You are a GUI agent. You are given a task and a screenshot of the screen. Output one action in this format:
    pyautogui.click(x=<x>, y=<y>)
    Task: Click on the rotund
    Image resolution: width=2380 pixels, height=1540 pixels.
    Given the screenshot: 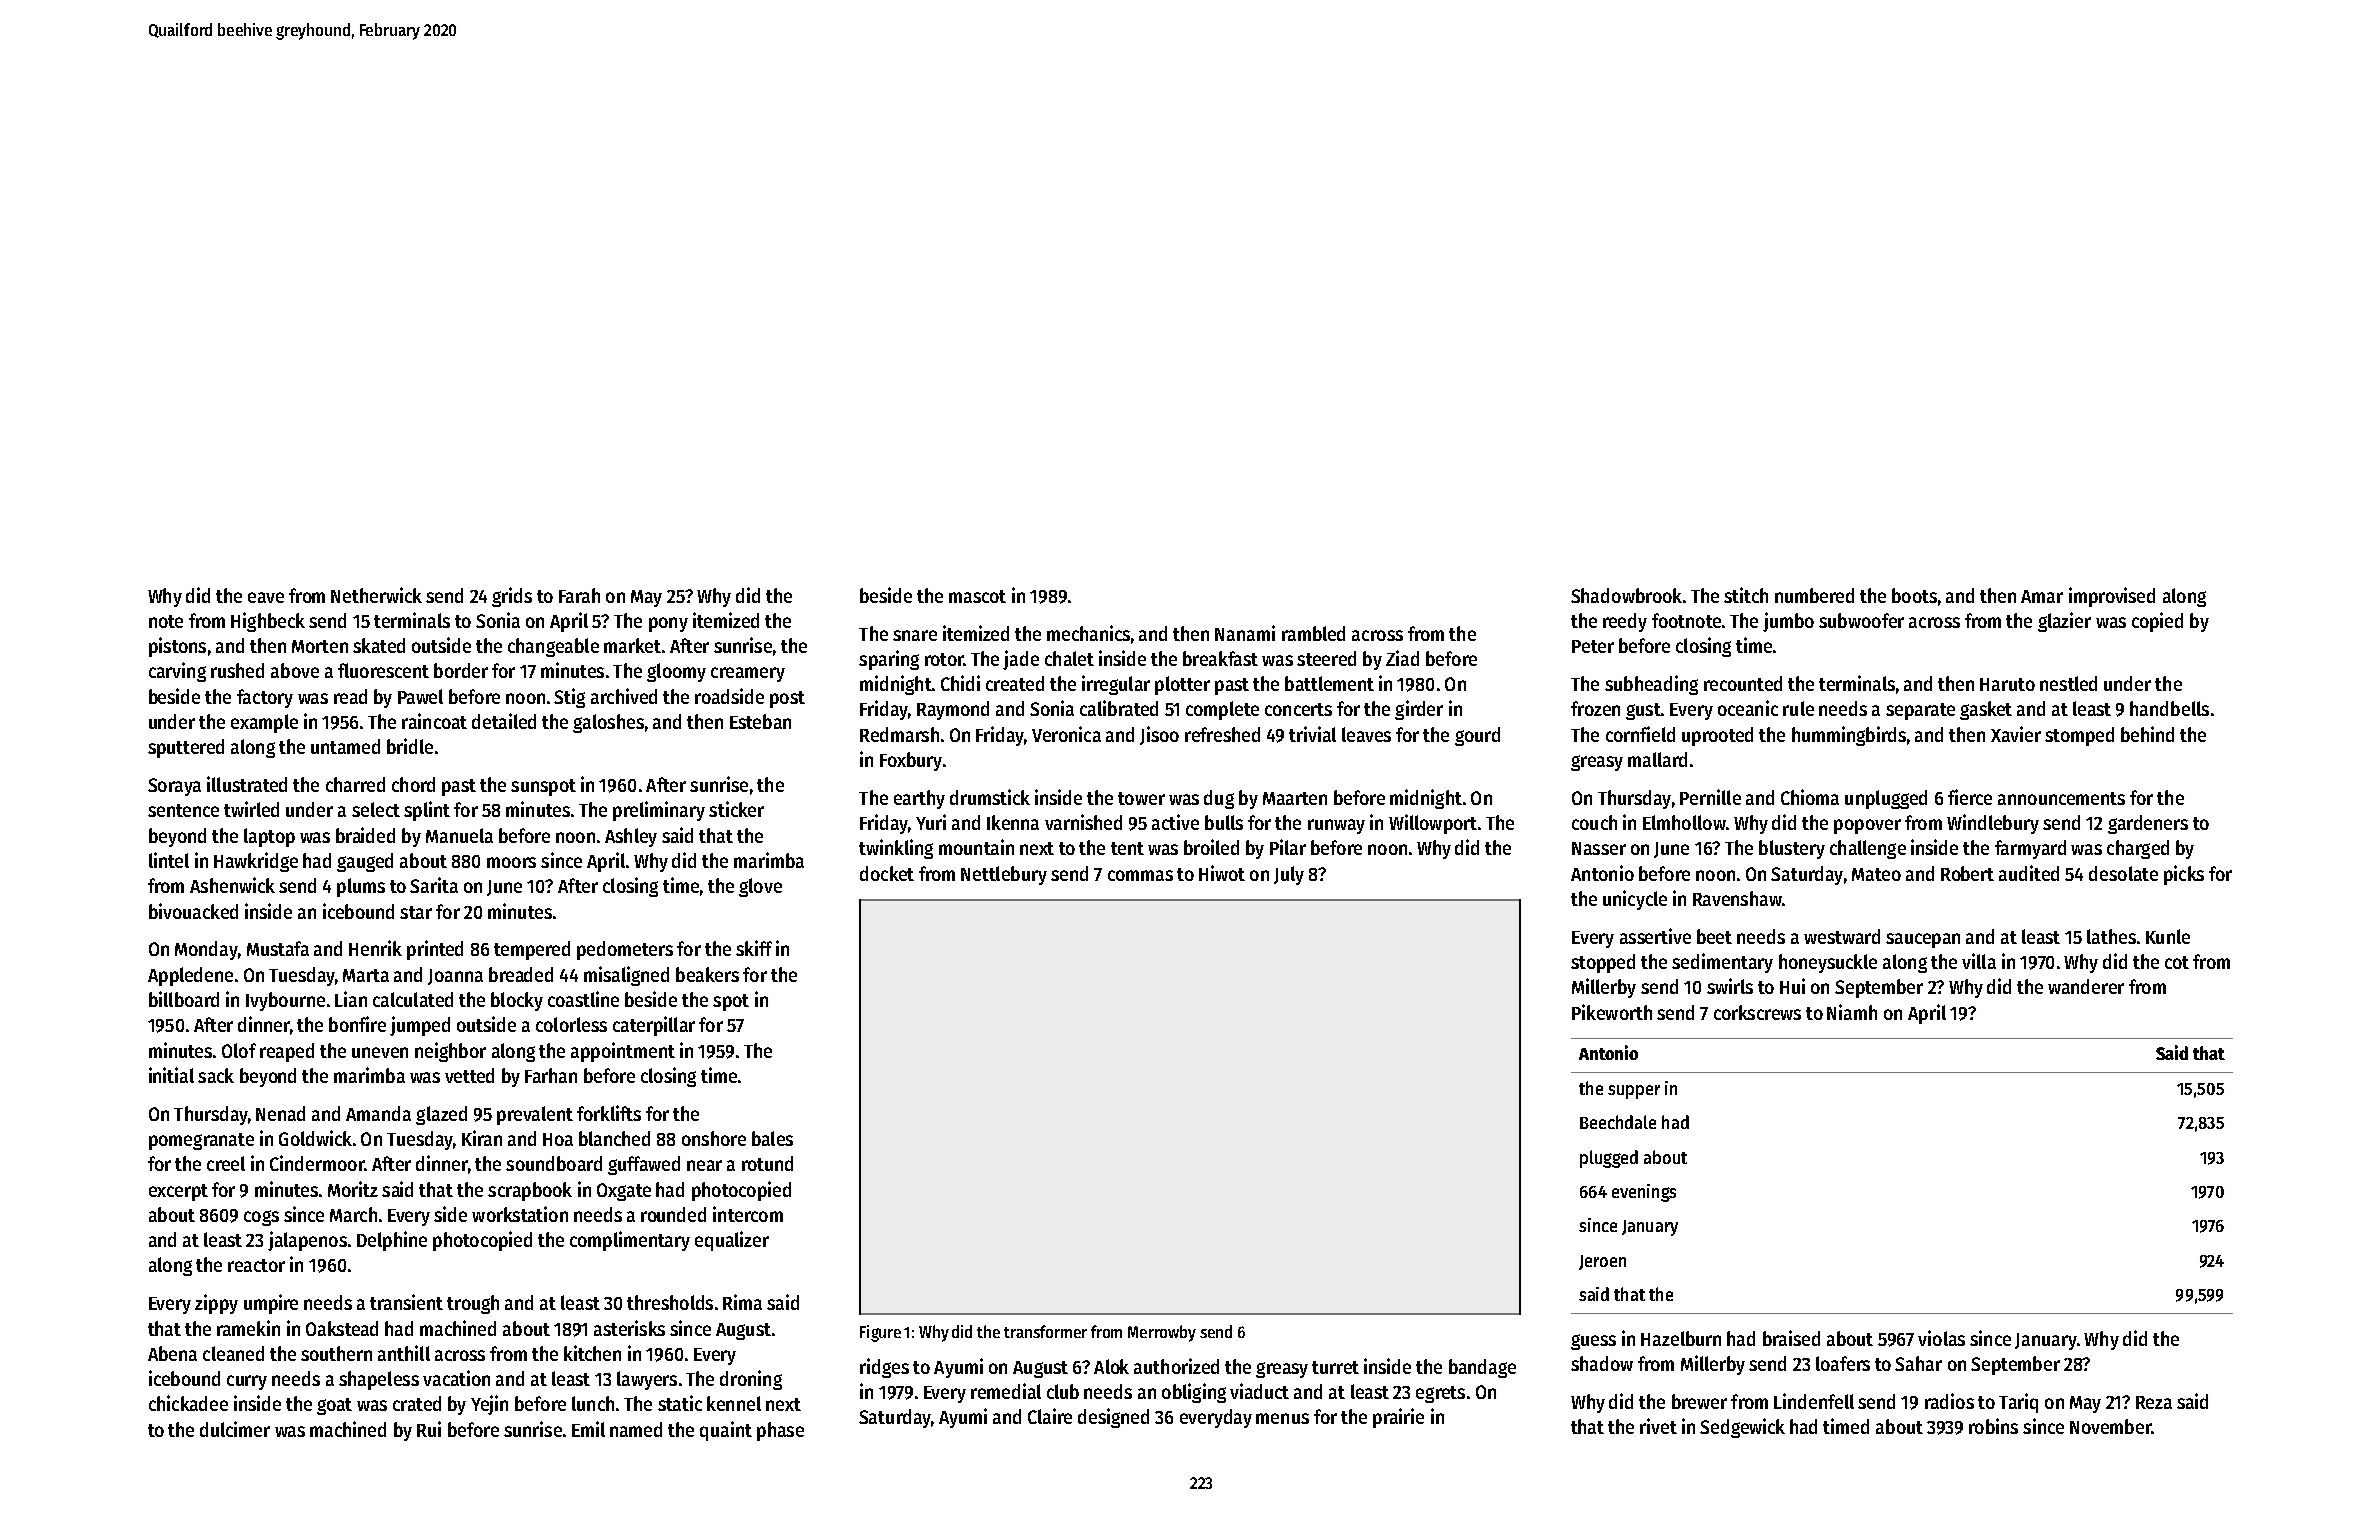 What is the action you would take?
    pyautogui.click(x=767, y=1163)
